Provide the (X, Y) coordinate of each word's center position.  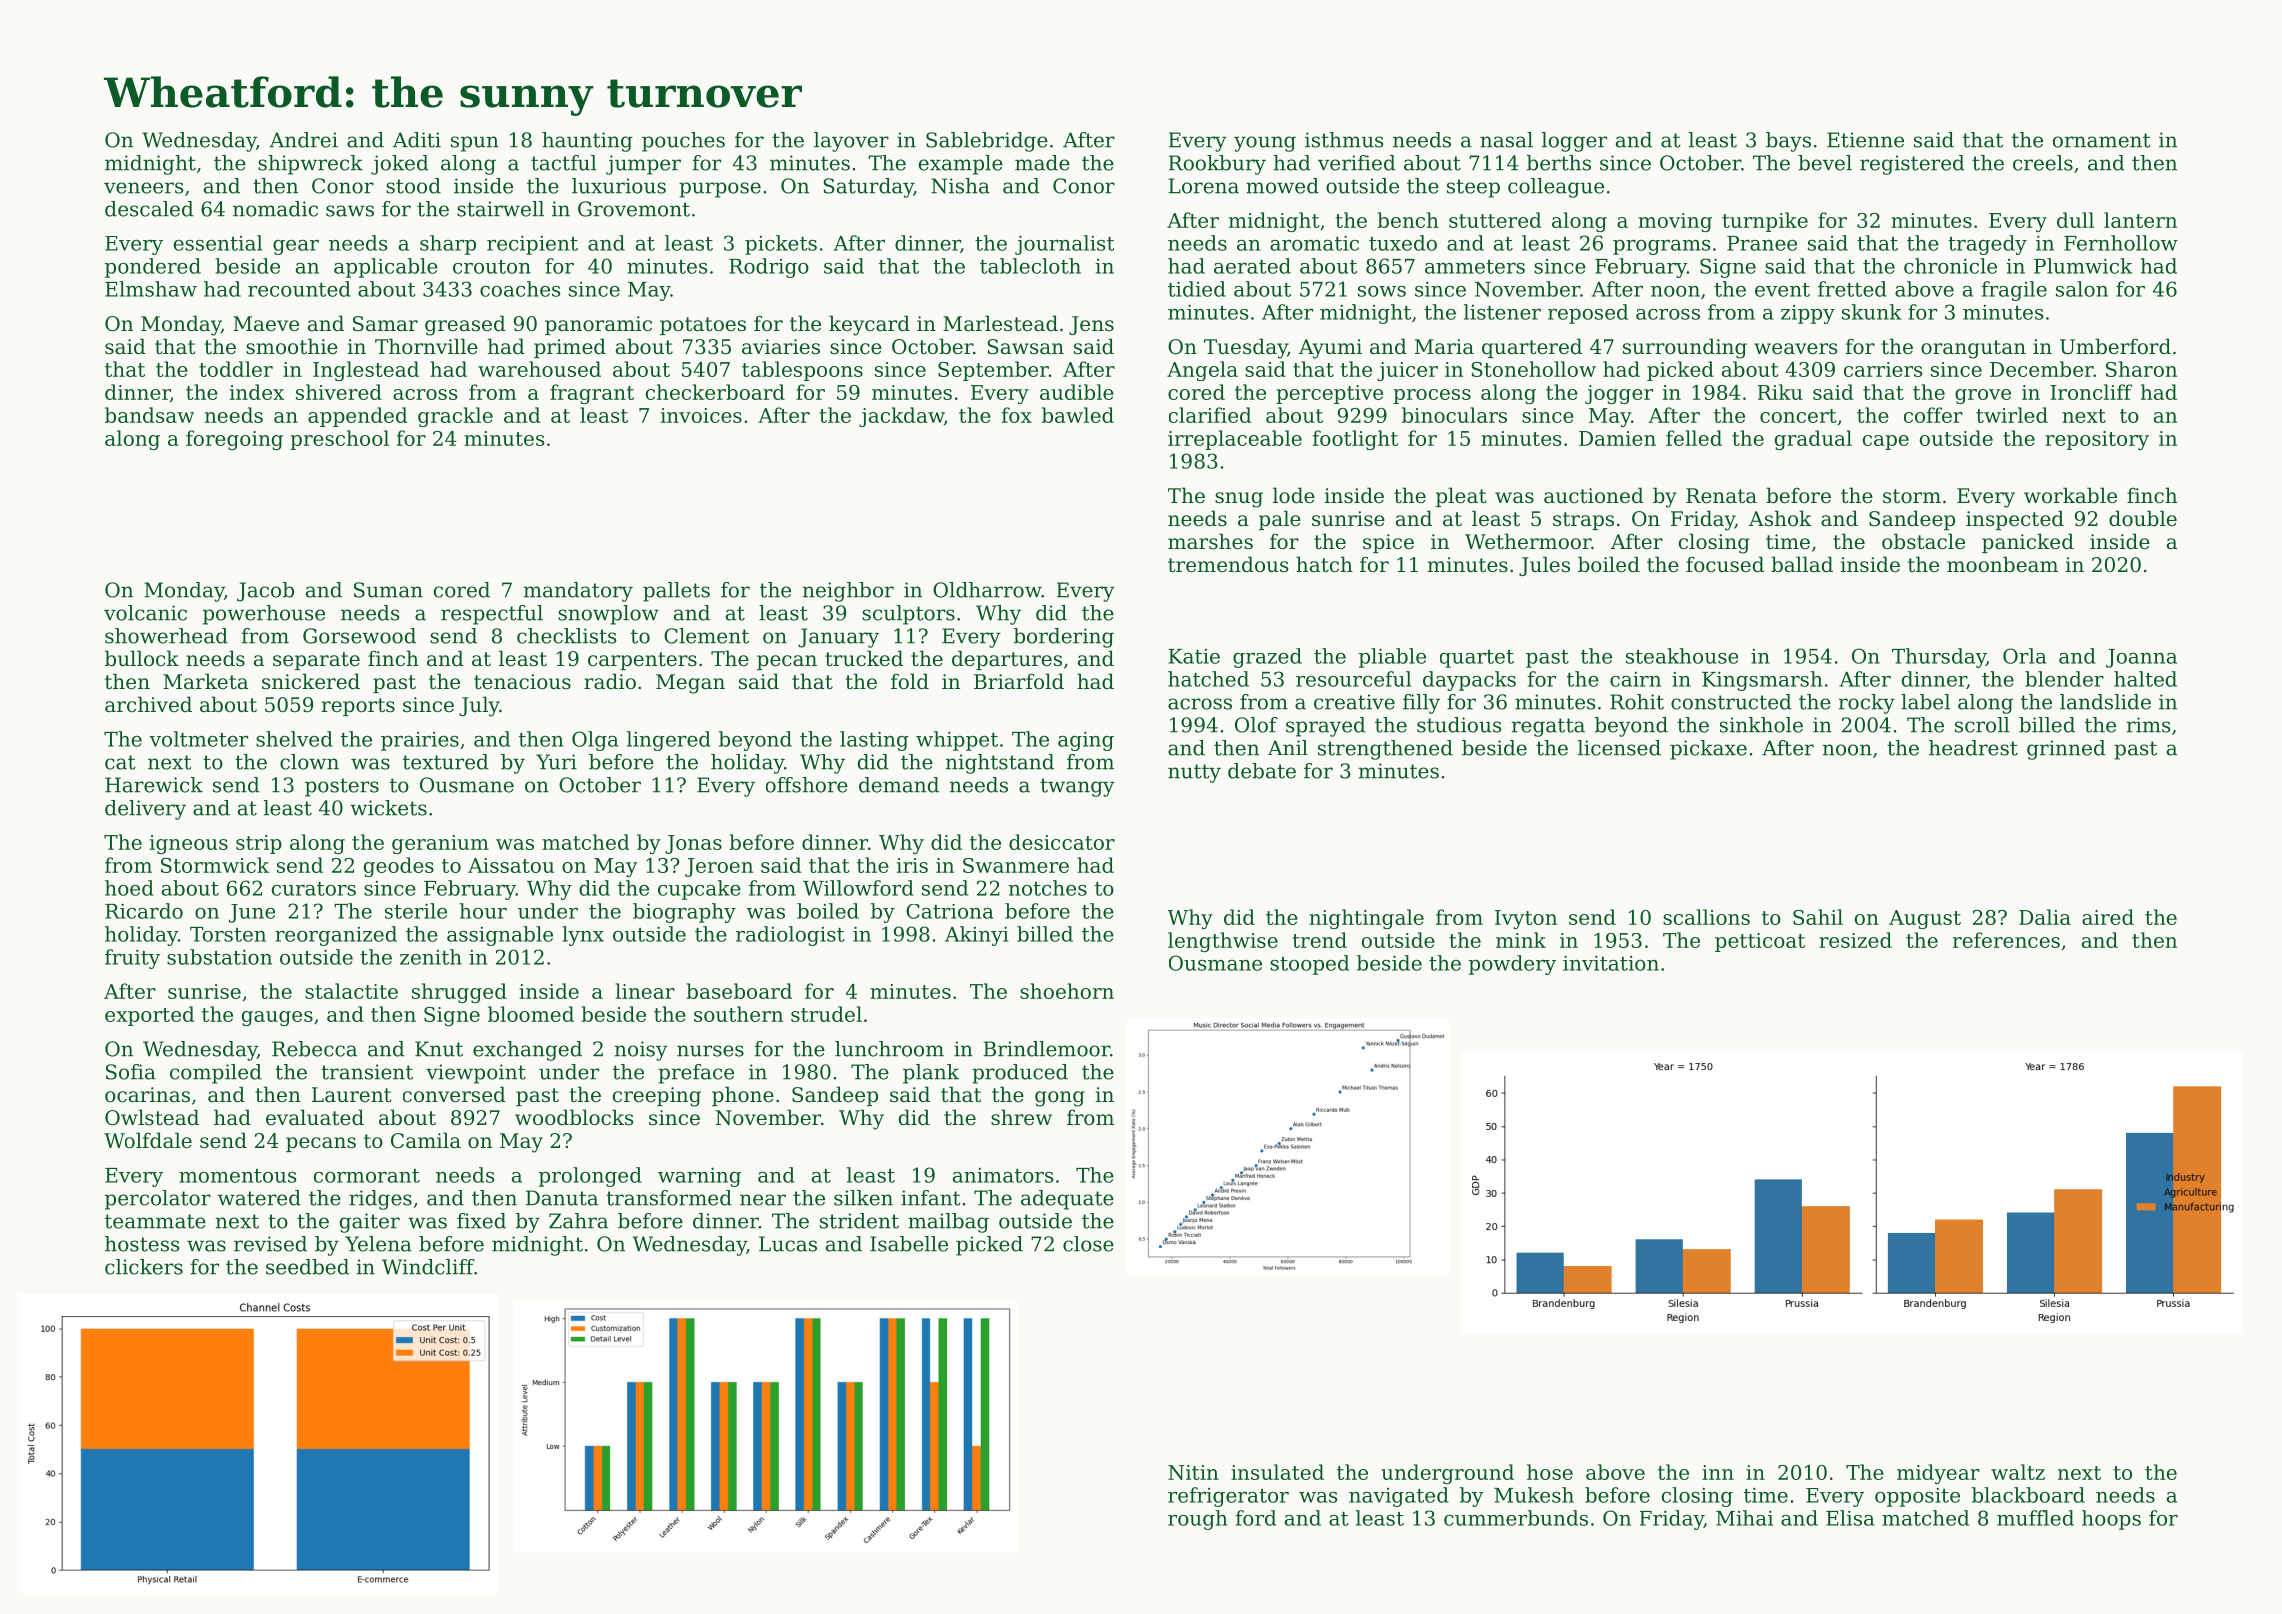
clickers (144, 1267)
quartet (1477, 659)
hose (1550, 1472)
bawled (1078, 415)
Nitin (1193, 1472)
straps (1583, 521)
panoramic (598, 325)
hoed (129, 888)
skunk (1872, 312)
